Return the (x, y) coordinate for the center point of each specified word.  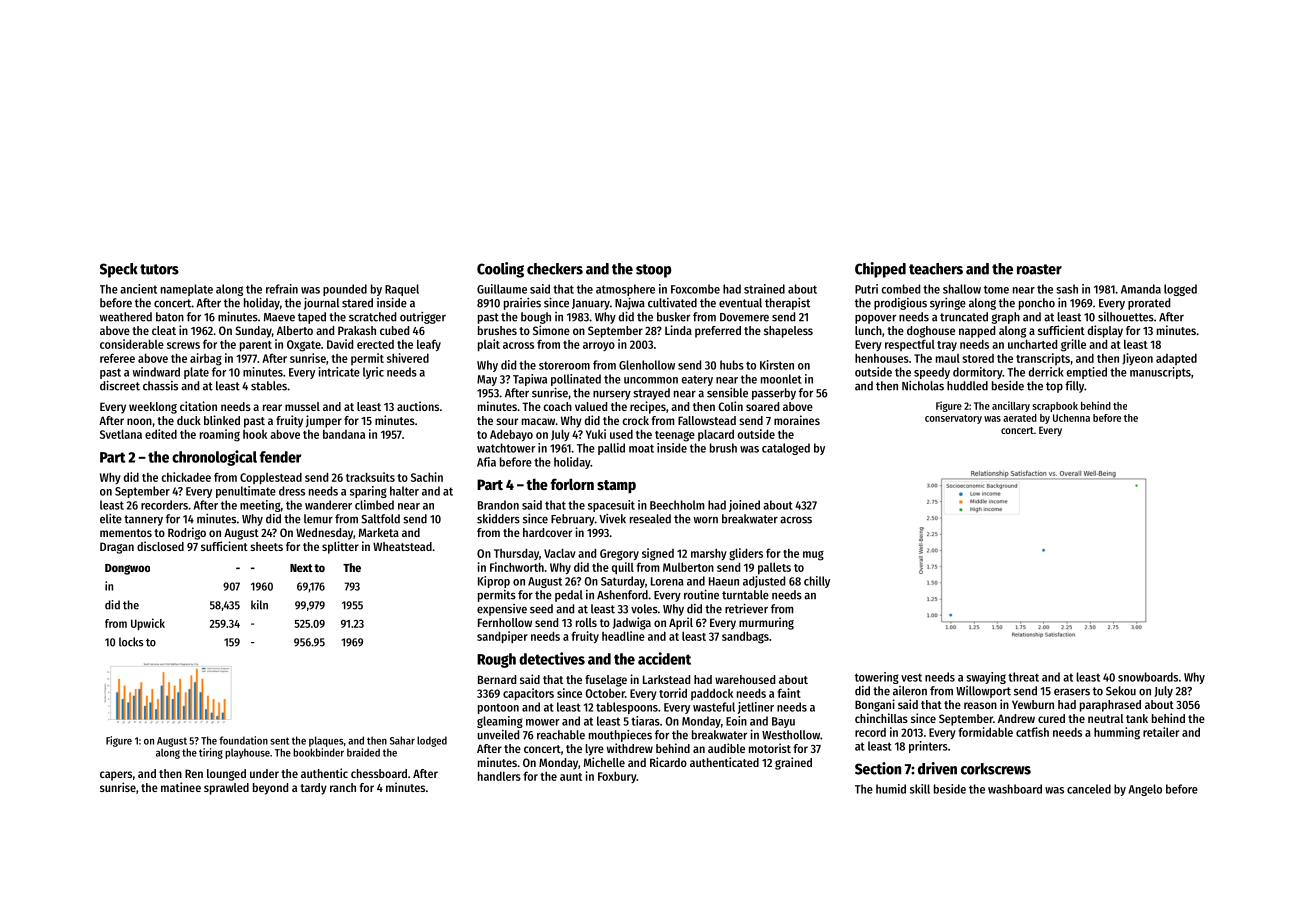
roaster (1039, 269)
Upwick (148, 624)
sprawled (226, 789)
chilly (817, 582)
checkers (555, 269)
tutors (159, 269)
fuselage (606, 681)
